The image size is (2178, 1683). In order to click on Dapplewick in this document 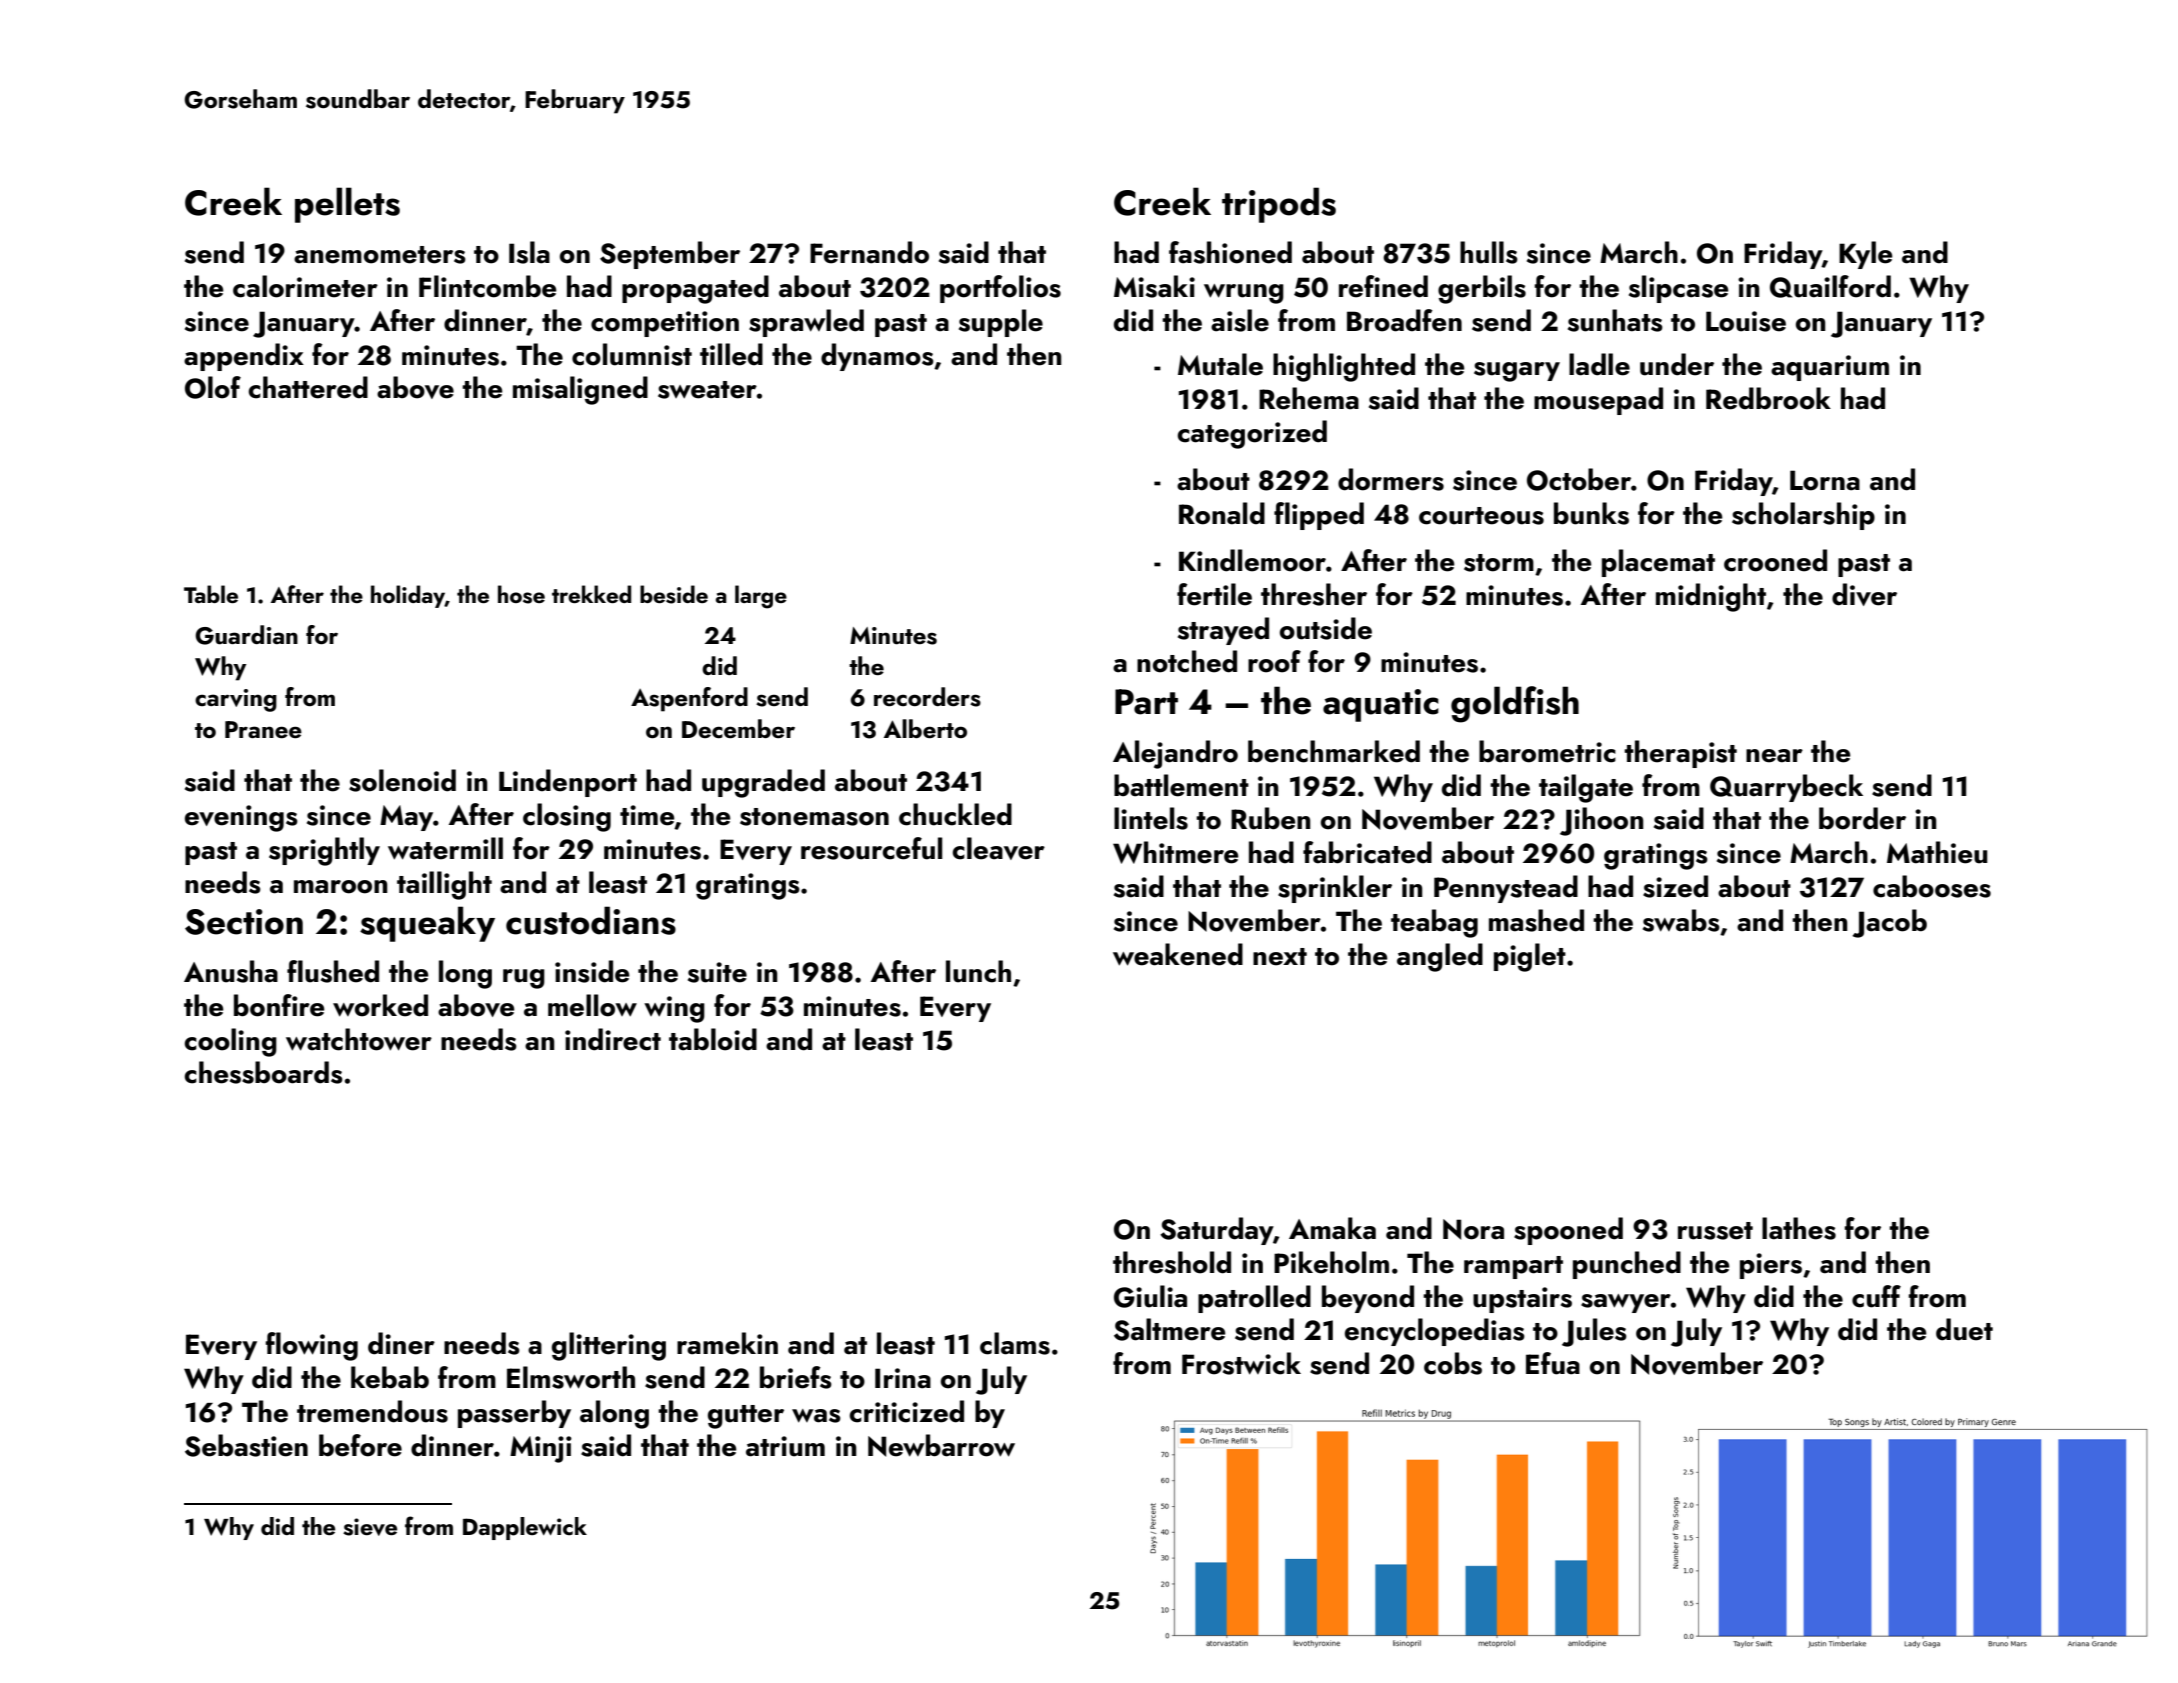, I will do `click(525, 1528)`.
